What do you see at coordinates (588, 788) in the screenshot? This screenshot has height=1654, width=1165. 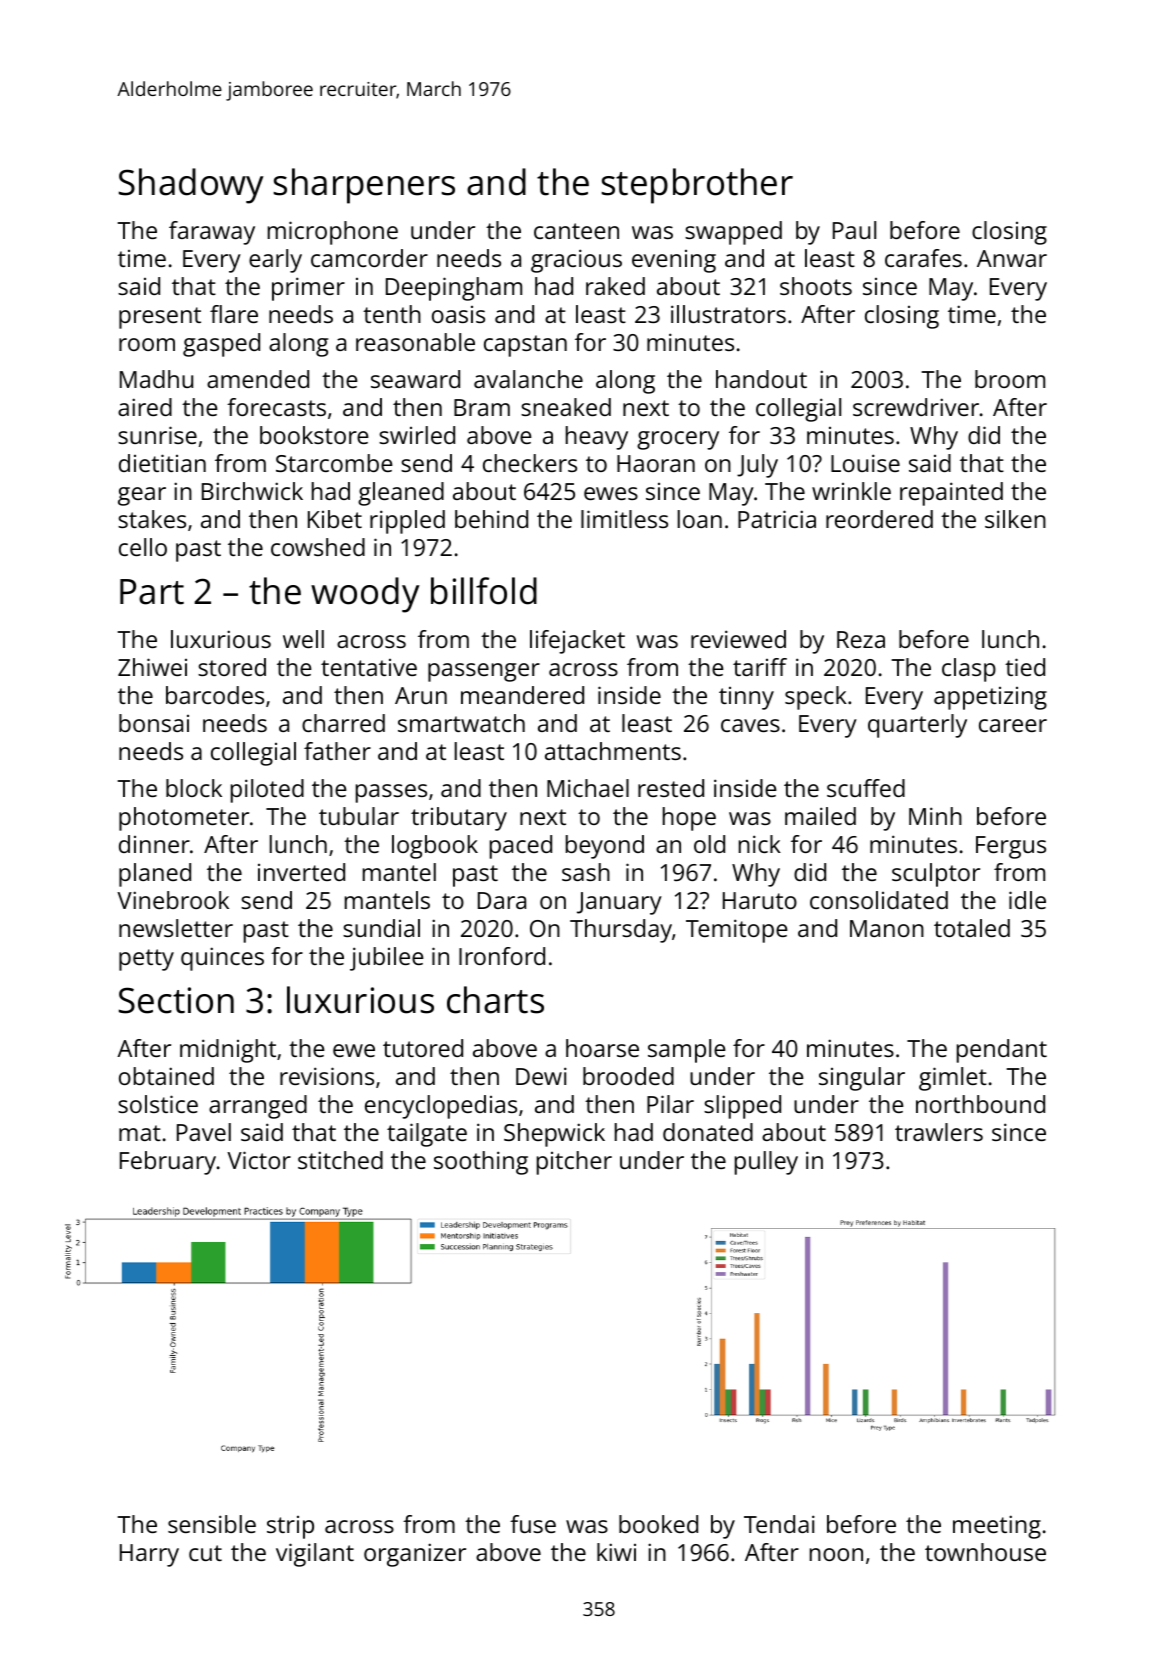 I see `Michael` at bounding box center [588, 788].
